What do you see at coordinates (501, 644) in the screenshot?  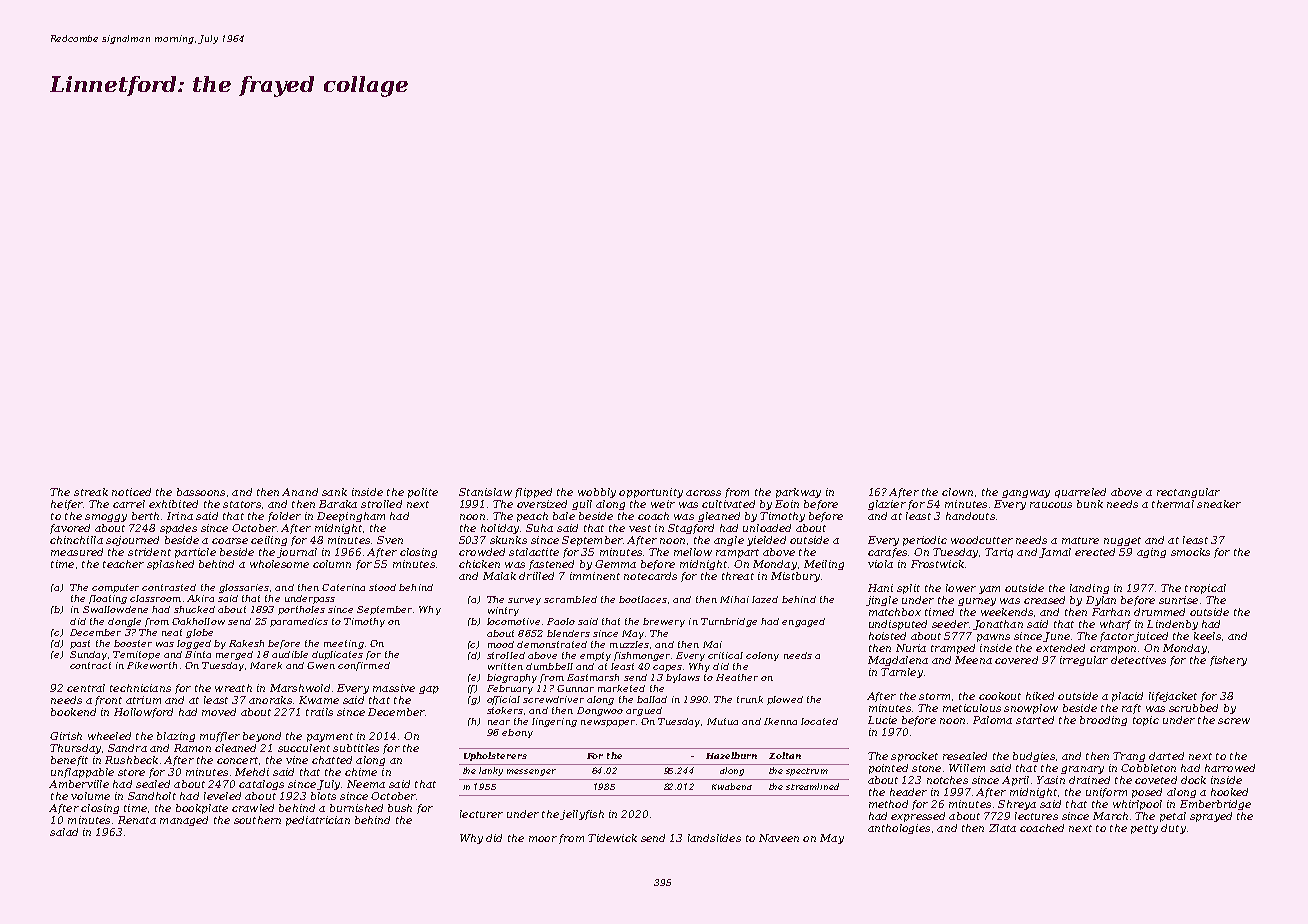 I see `mood` at bounding box center [501, 644].
